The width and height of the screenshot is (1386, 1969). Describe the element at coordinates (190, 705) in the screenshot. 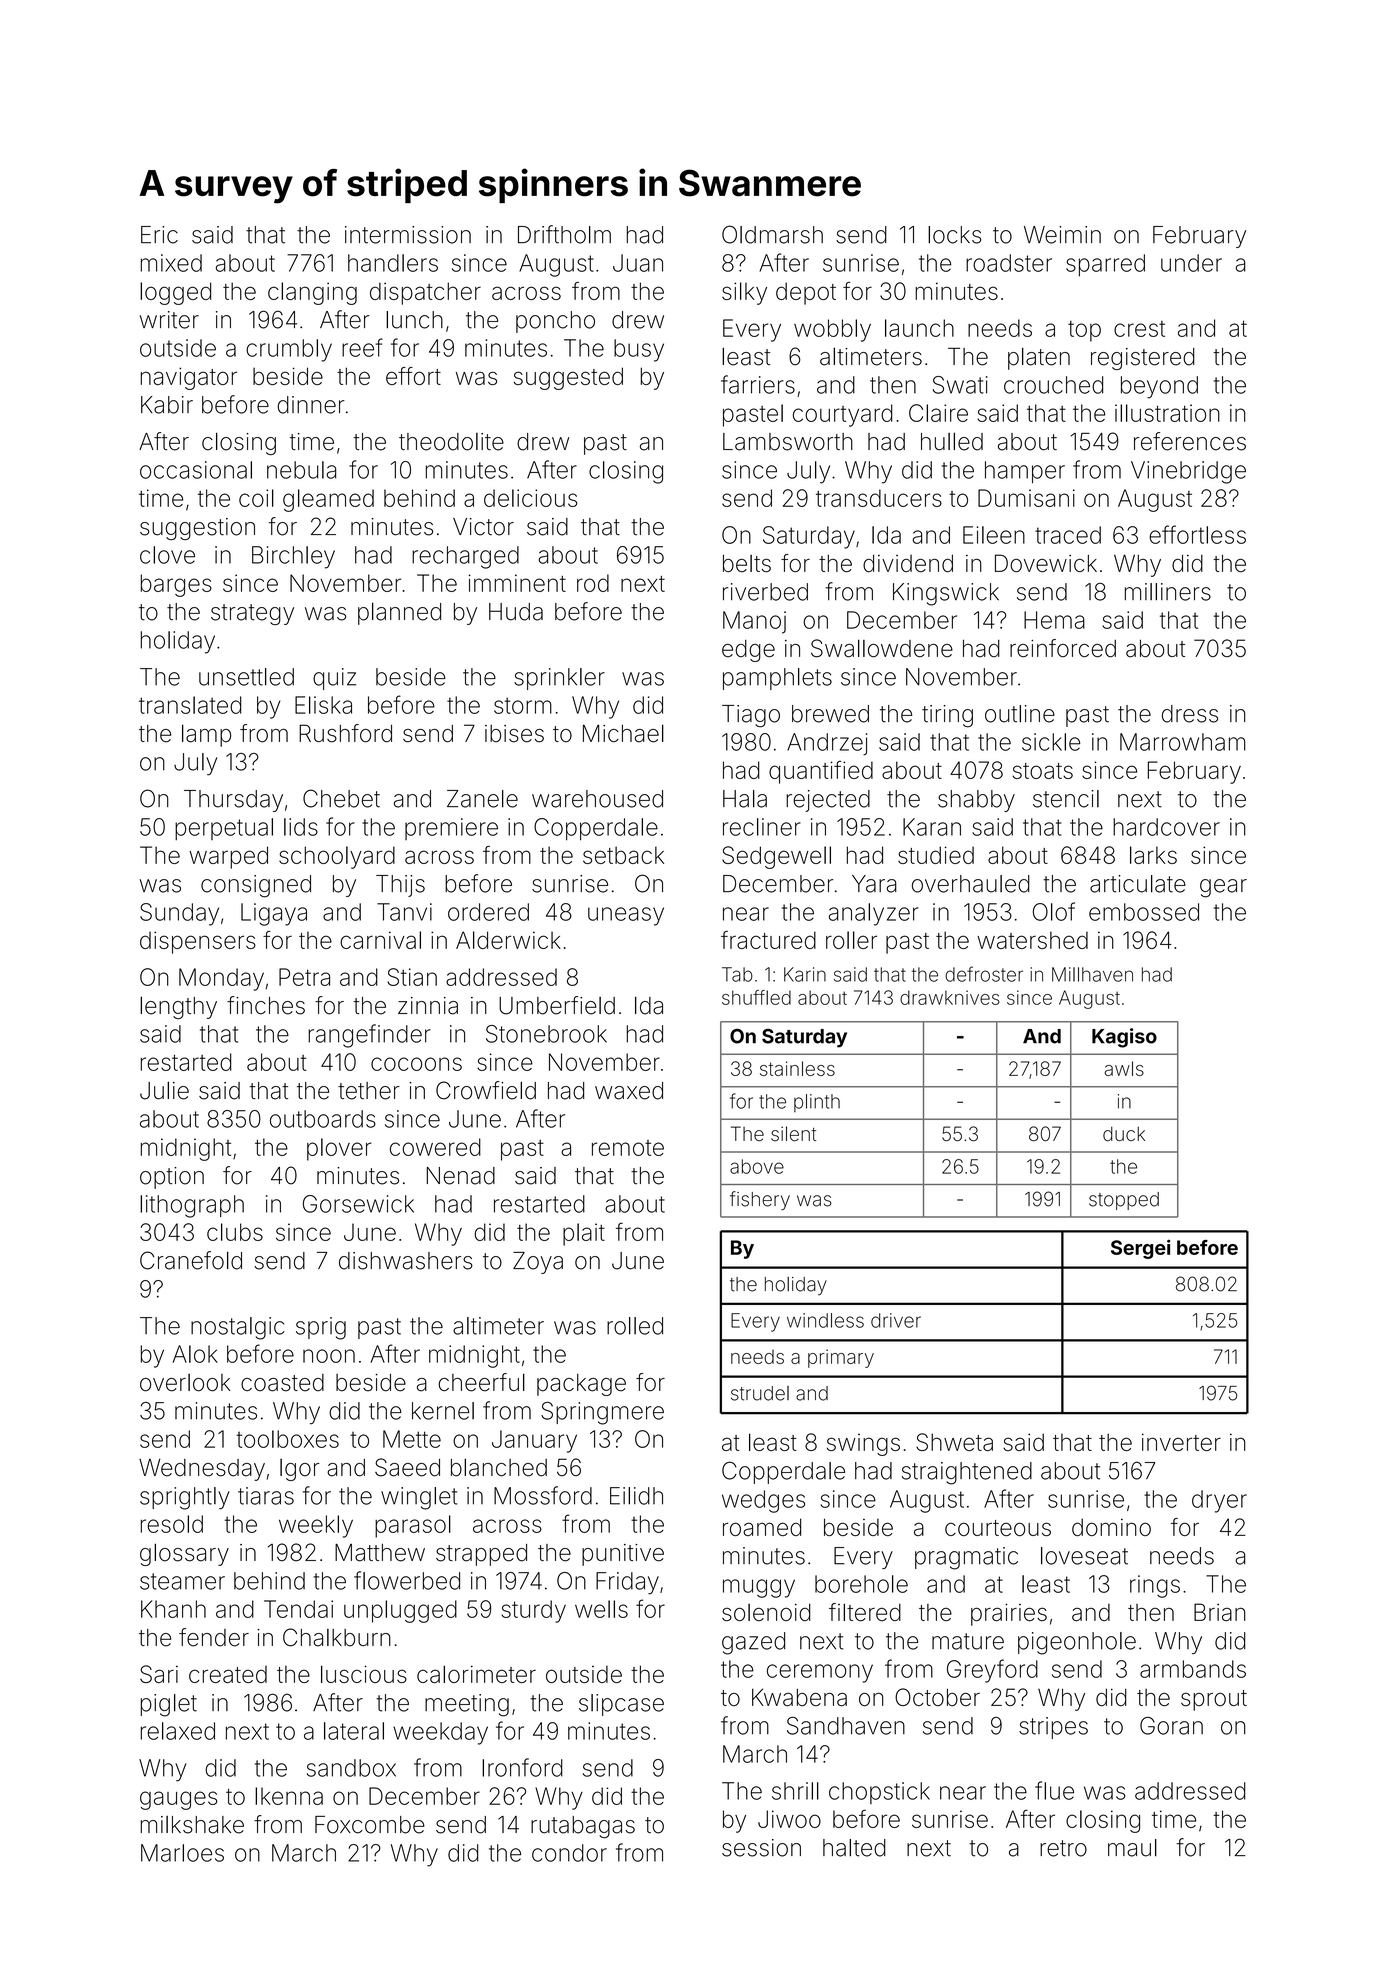

I see `translated` at that location.
